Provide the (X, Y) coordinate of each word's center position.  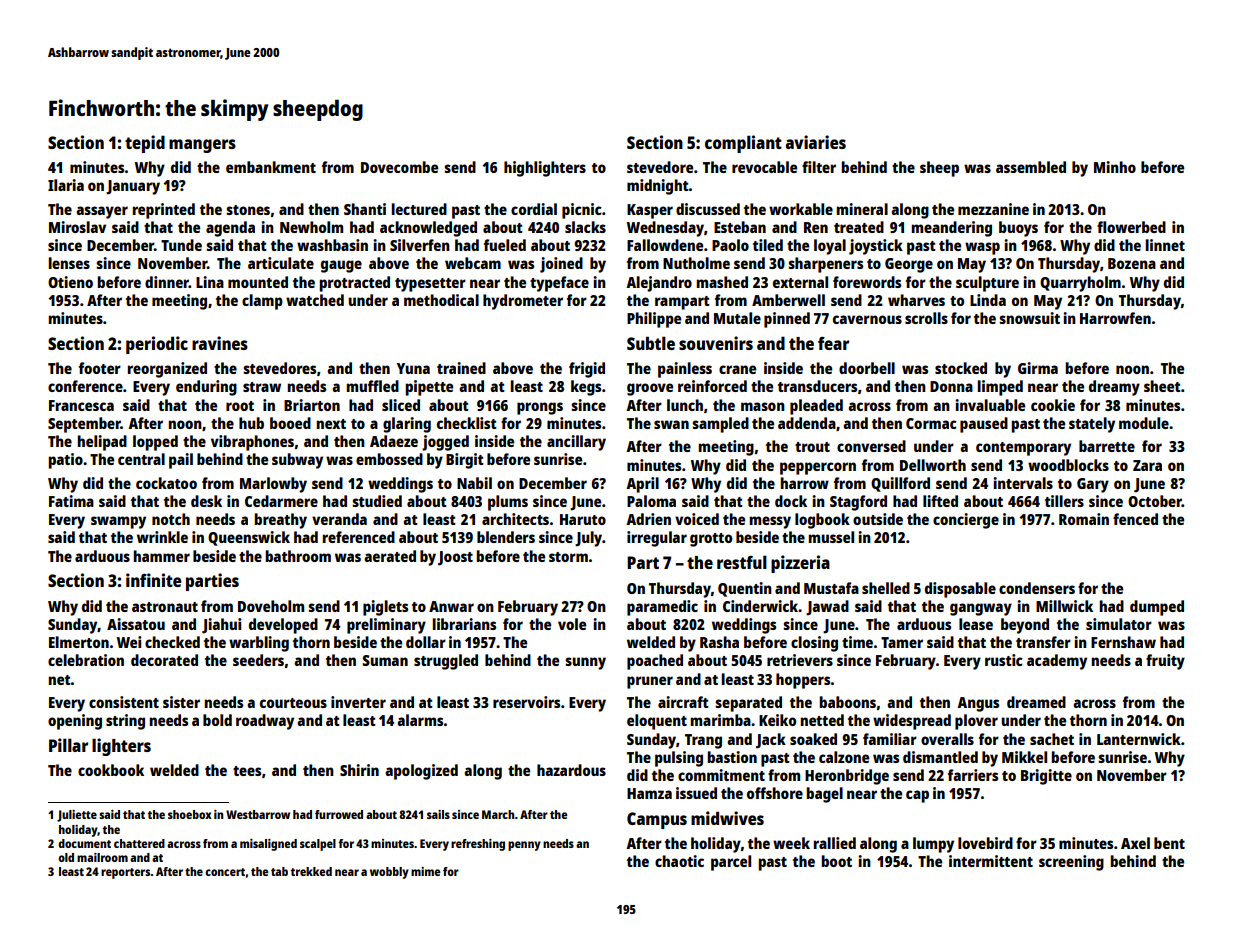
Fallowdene (665, 245)
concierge (966, 521)
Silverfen (420, 245)
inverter (358, 702)
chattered (139, 843)
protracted (354, 284)
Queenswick (249, 538)
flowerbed (1131, 227)
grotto (711, 540)
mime (425, 871)
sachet (1052, 739)
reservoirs (526, 702)
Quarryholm (1080, 284)
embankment (271, 167)
